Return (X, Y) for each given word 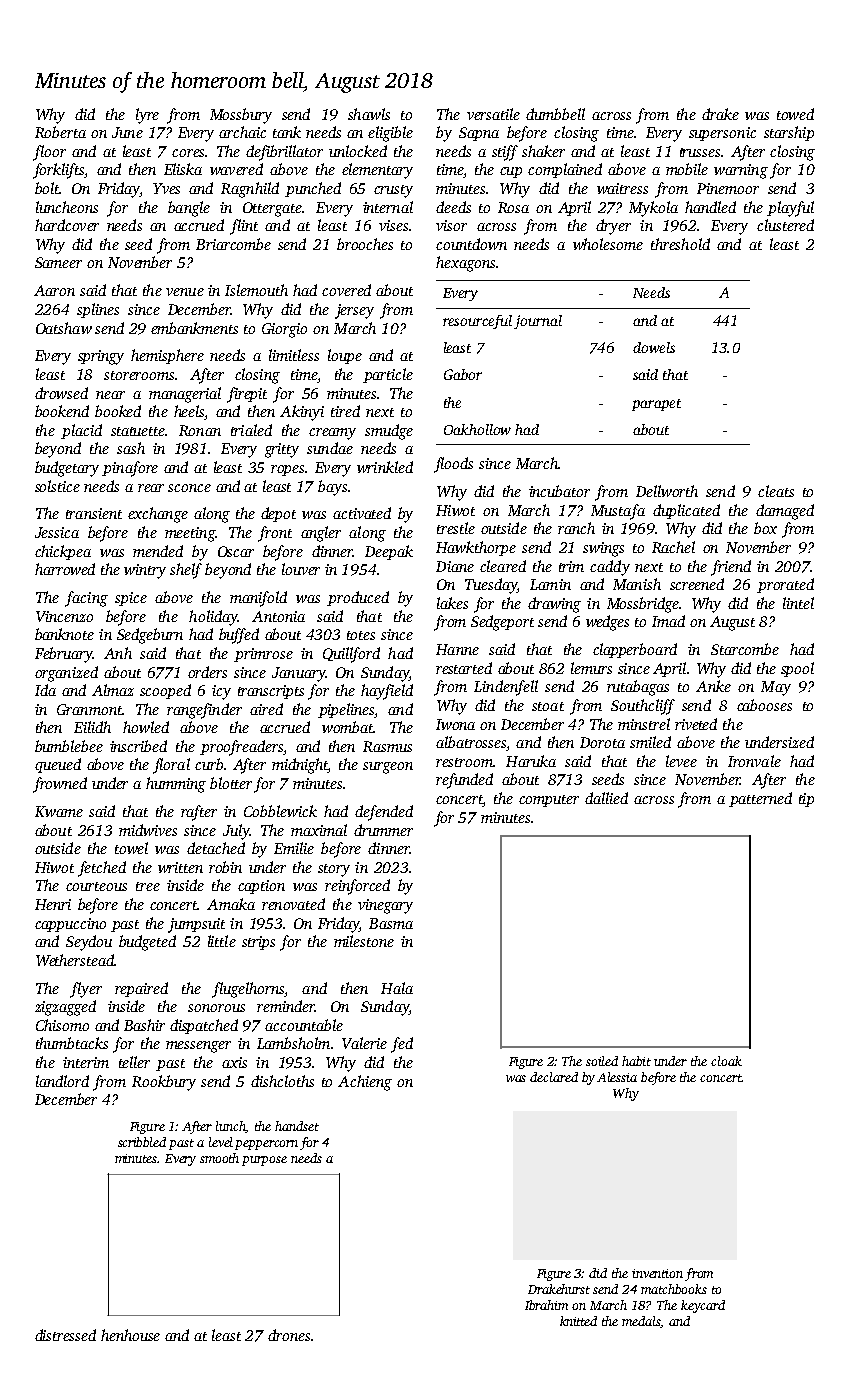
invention (657, 1273)
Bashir (144, 1025)
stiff (505, 153)
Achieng (365, 1083)
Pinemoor (728, 188)
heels (189, 412)
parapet (656, 405)
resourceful (477, 322)
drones (289, 1335)
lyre (147, 116)
